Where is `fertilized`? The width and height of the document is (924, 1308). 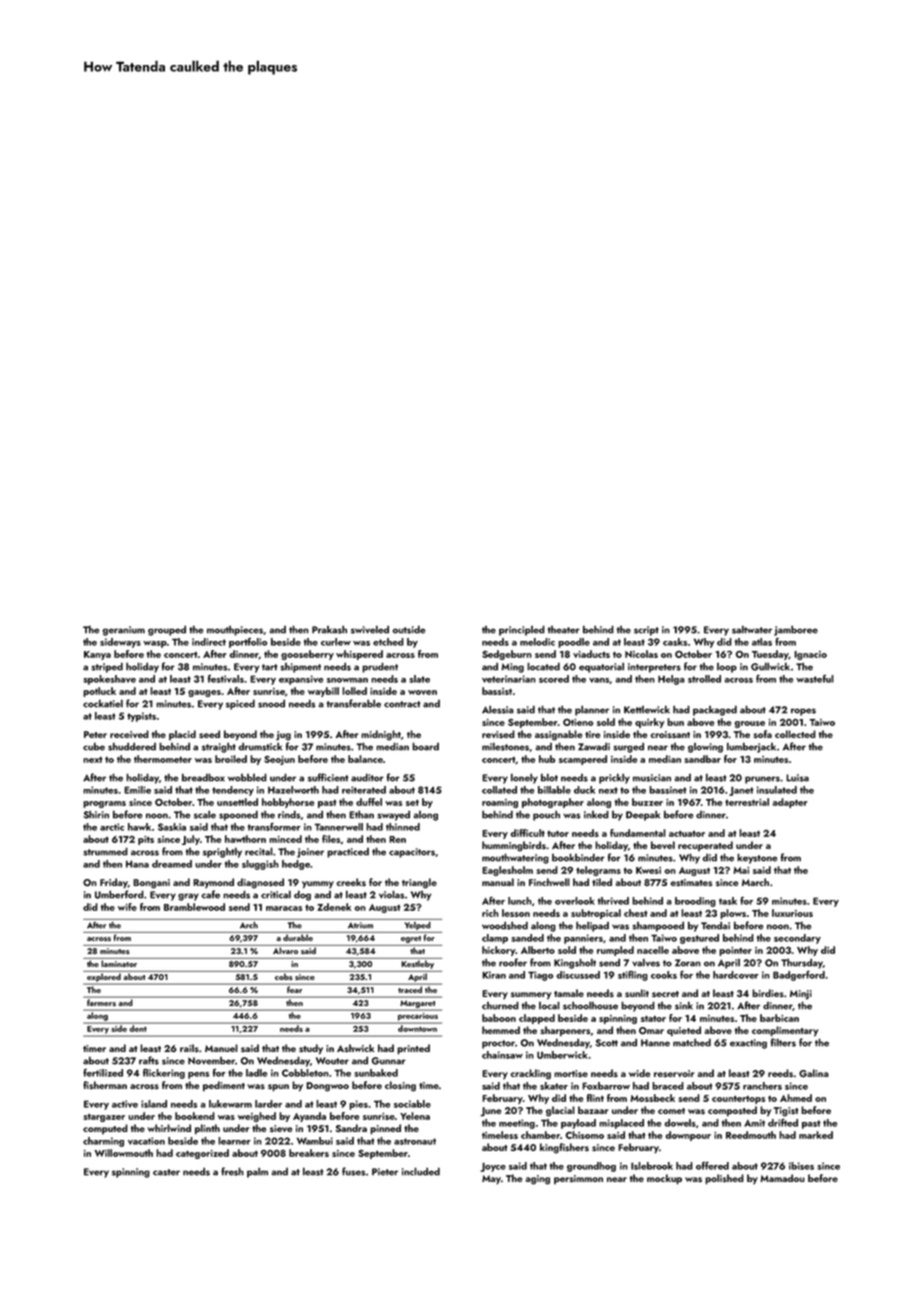
fertilized is located at coordinates (103, 1072).
